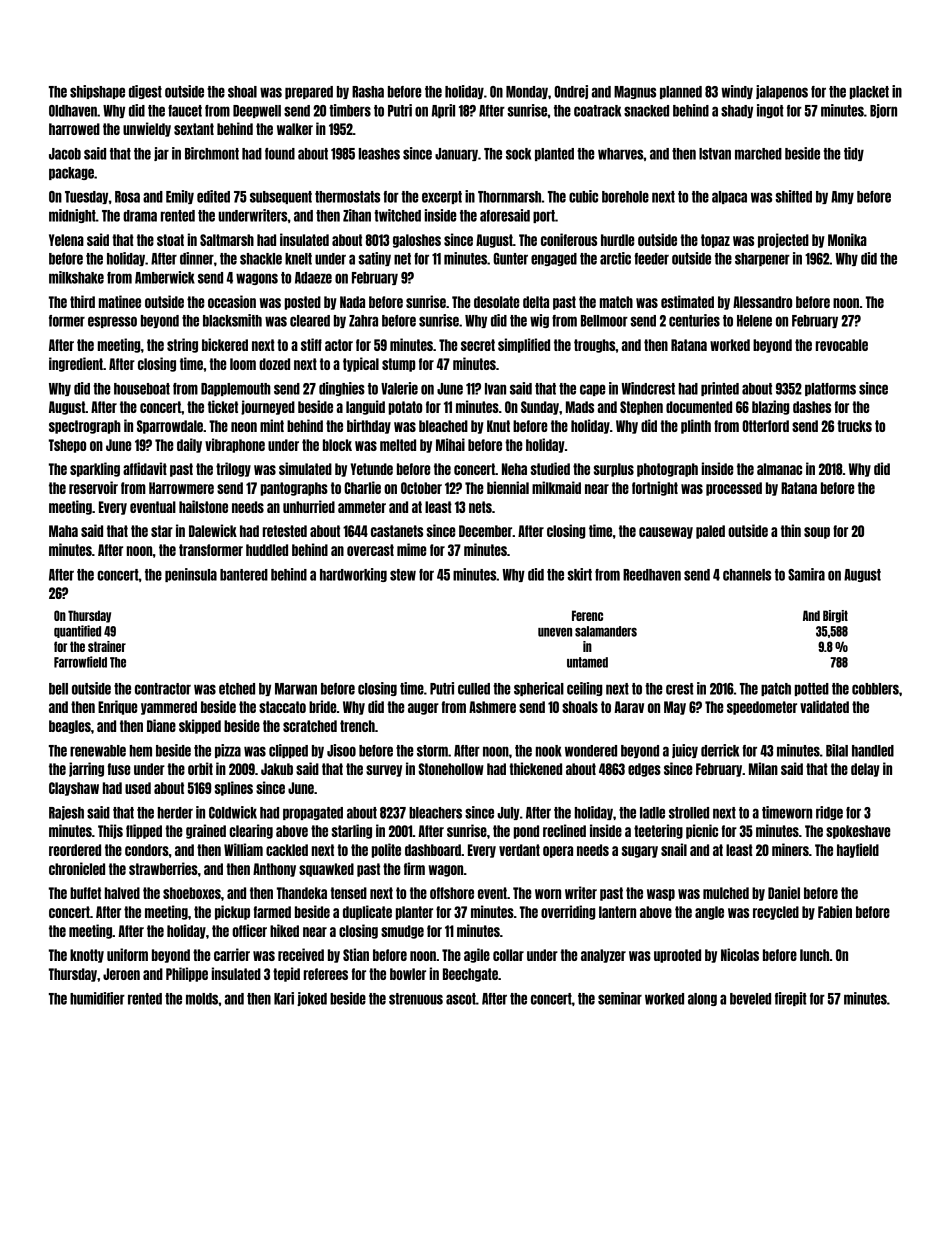  Describe the element at coordinates (225, 344) in the image. I see `bickered` at that location.
